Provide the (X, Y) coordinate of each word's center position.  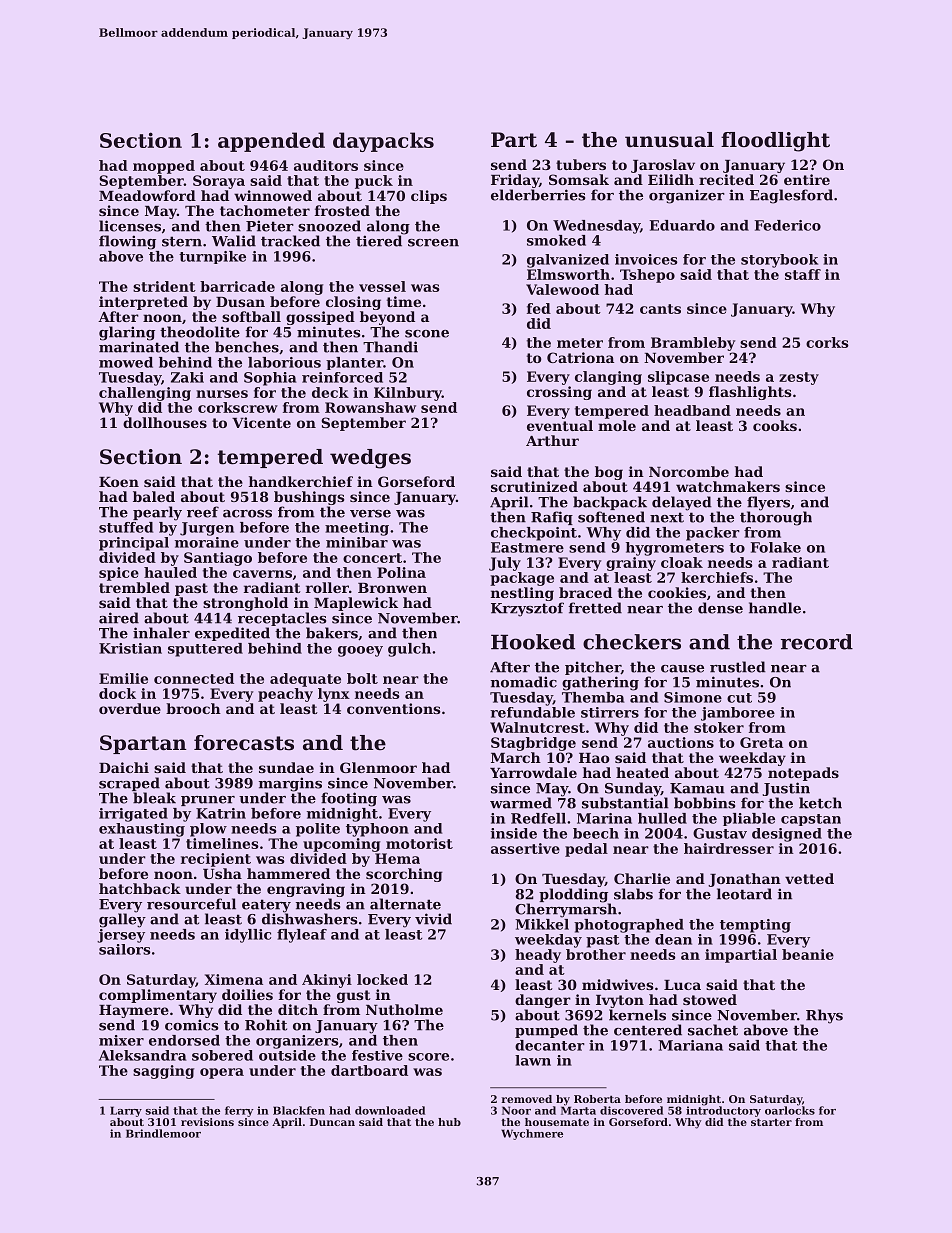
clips (429, 197)
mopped (164, 167)
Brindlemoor (163, 1133)
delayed (682, 503)
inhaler (161, 633)
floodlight (775, 142)
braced (585, 592)
